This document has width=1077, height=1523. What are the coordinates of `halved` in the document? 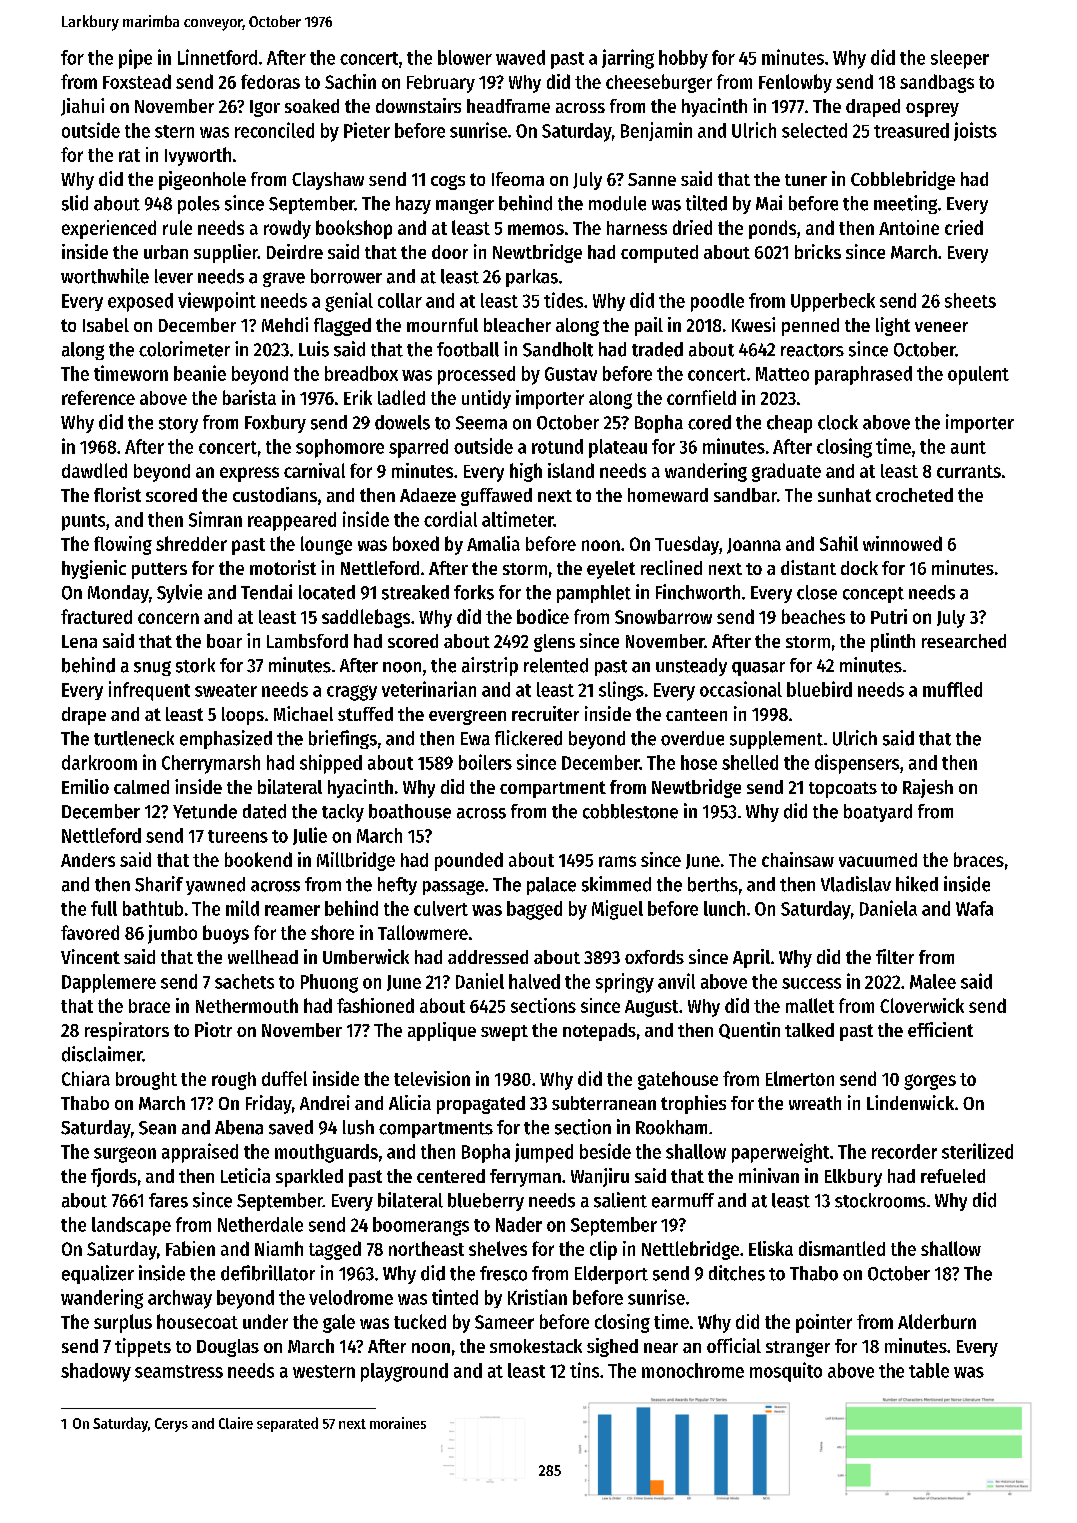 It's located at (534, 981).
